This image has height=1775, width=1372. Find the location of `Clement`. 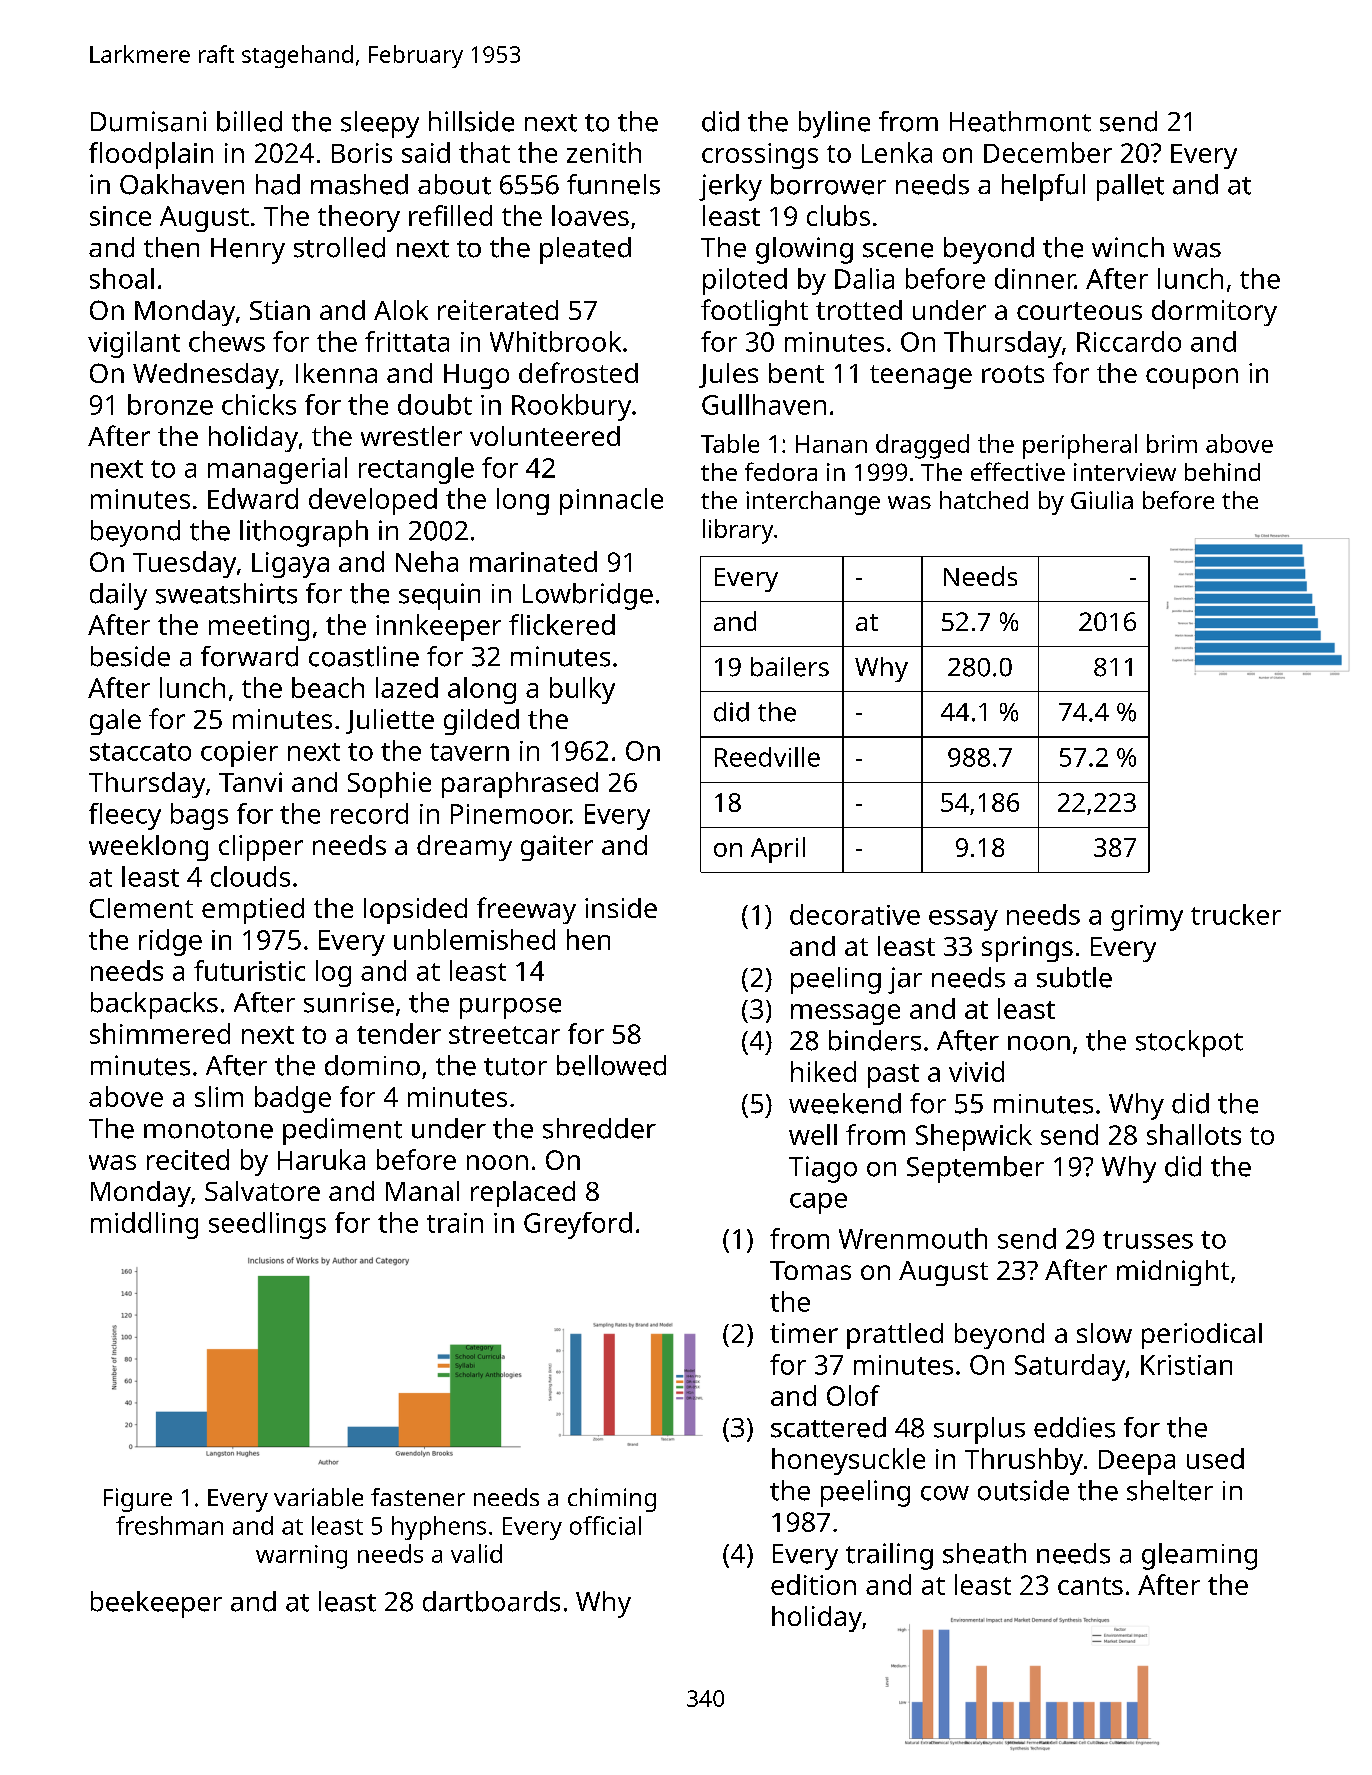

Clement is located at coordinates (141, 908).
